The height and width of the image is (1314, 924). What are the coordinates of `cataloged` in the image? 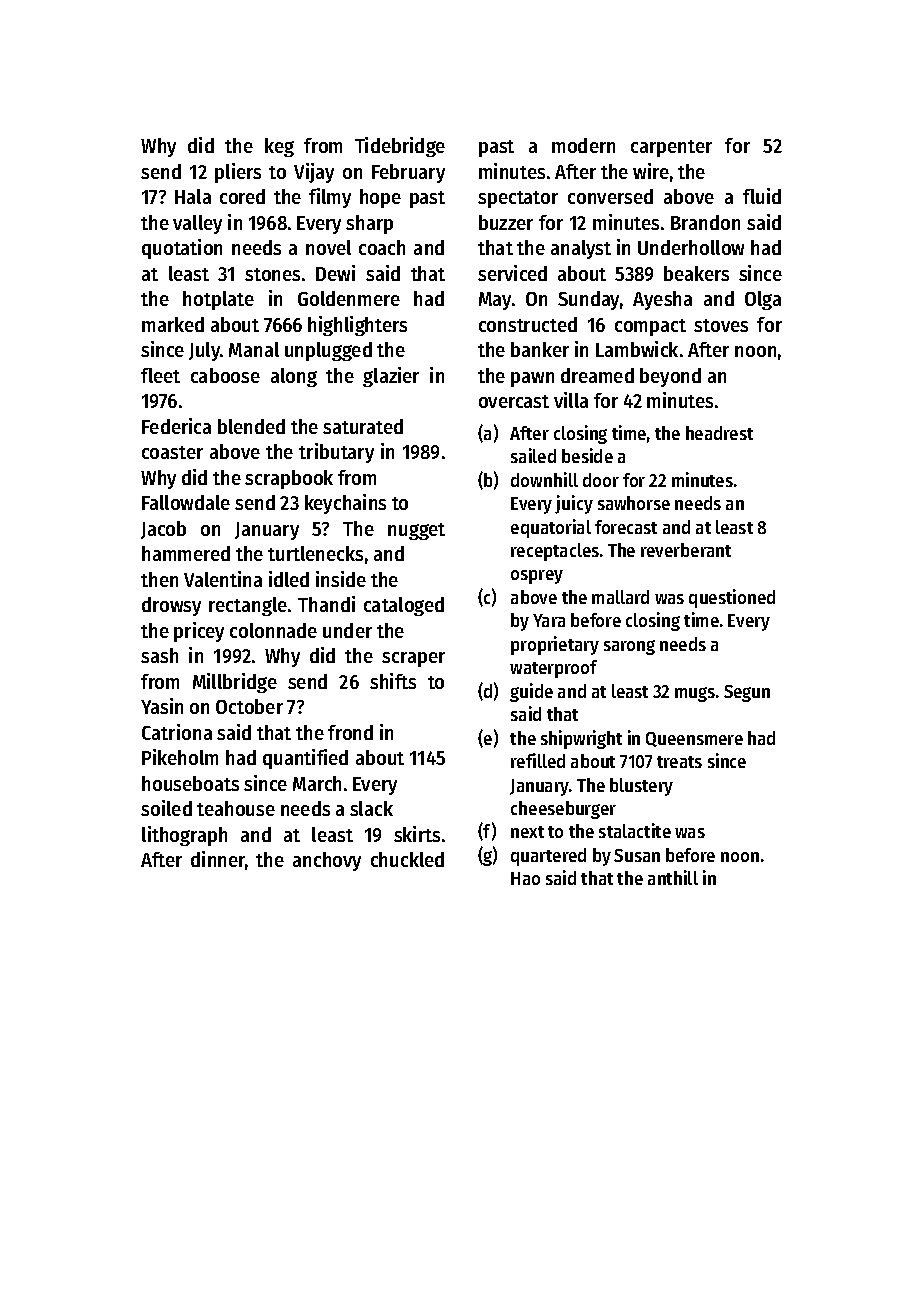 It's located at (404, 606).
